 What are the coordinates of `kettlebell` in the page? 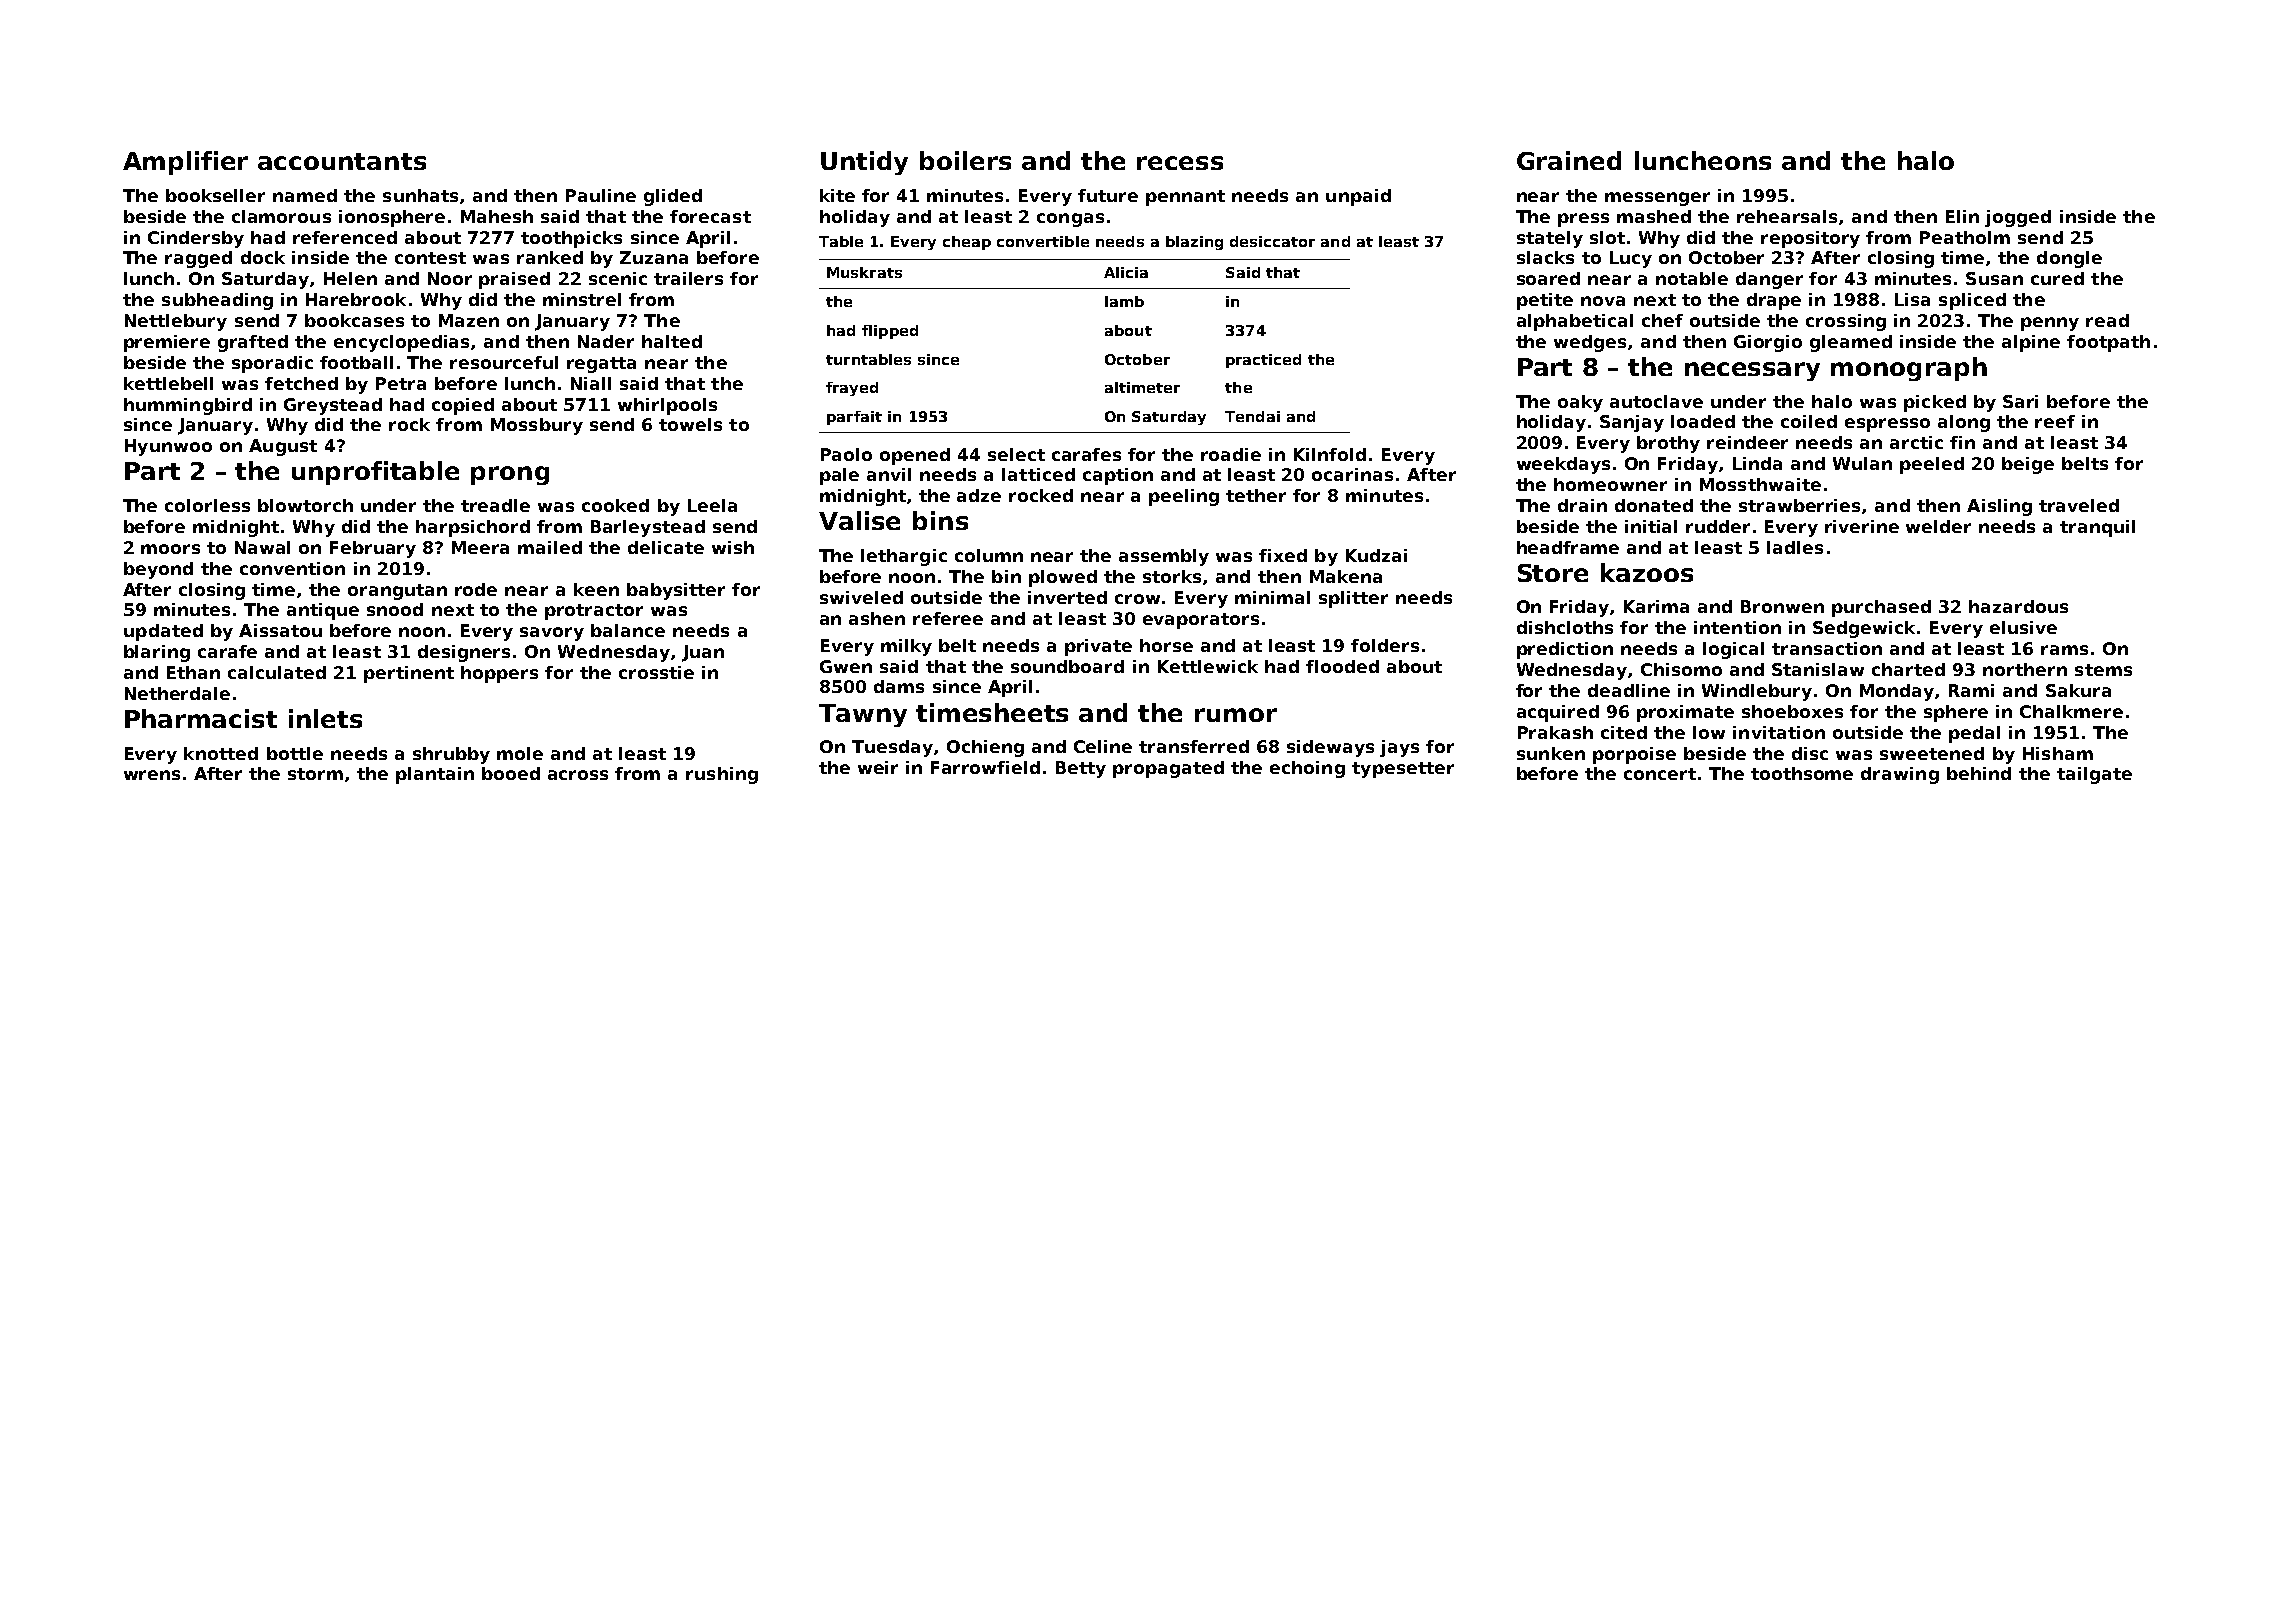 It's located at (168, 383).
